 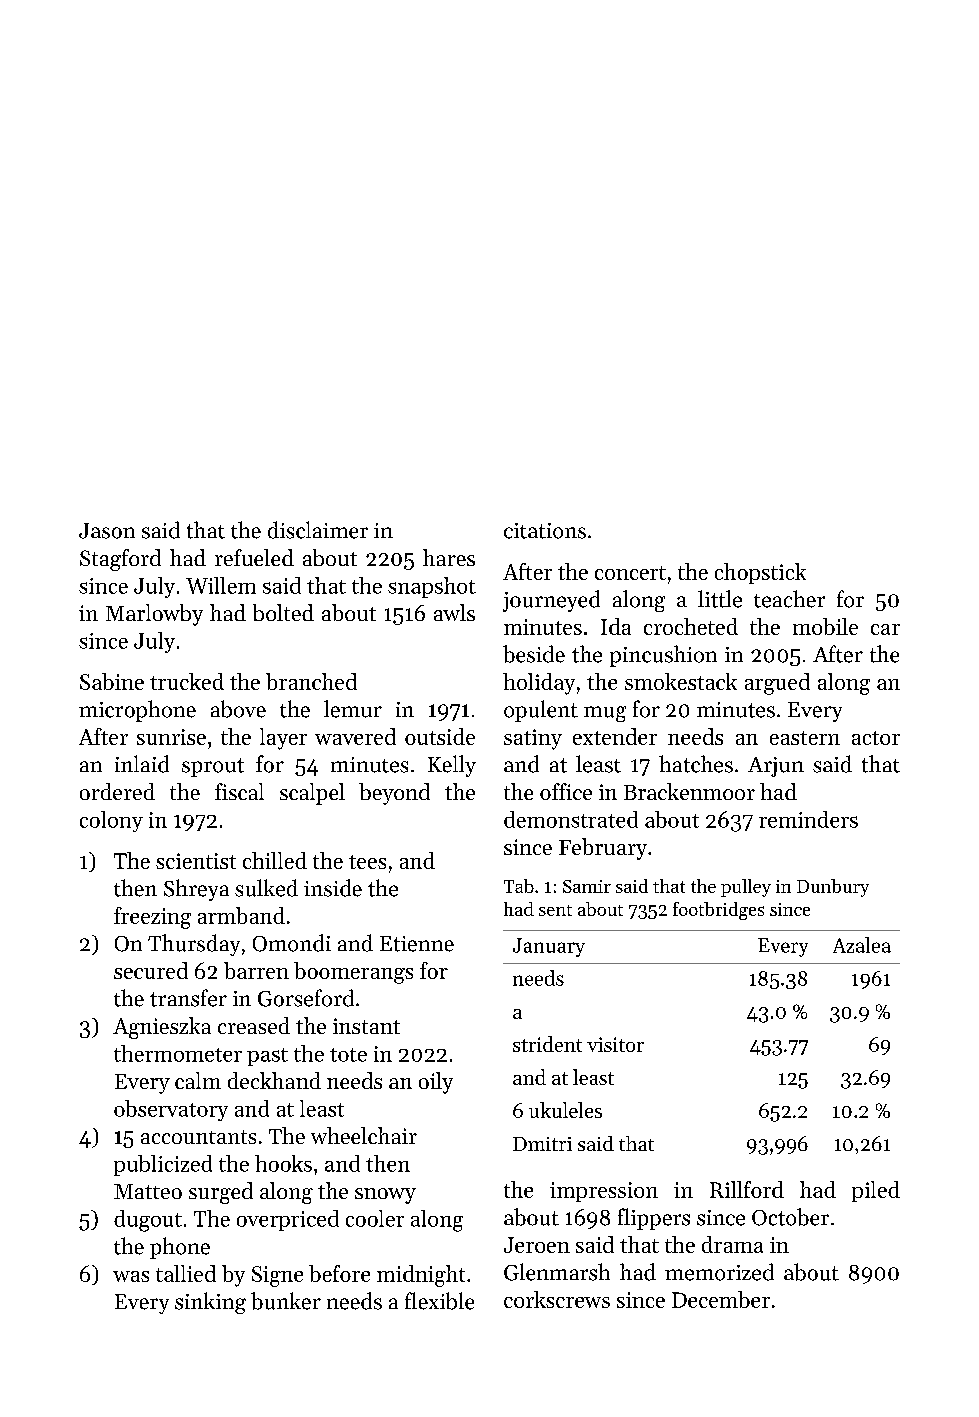 What do you see at coordinates (394, 794) in the document?
I see `beyond` at bounding box center [394, 794].
